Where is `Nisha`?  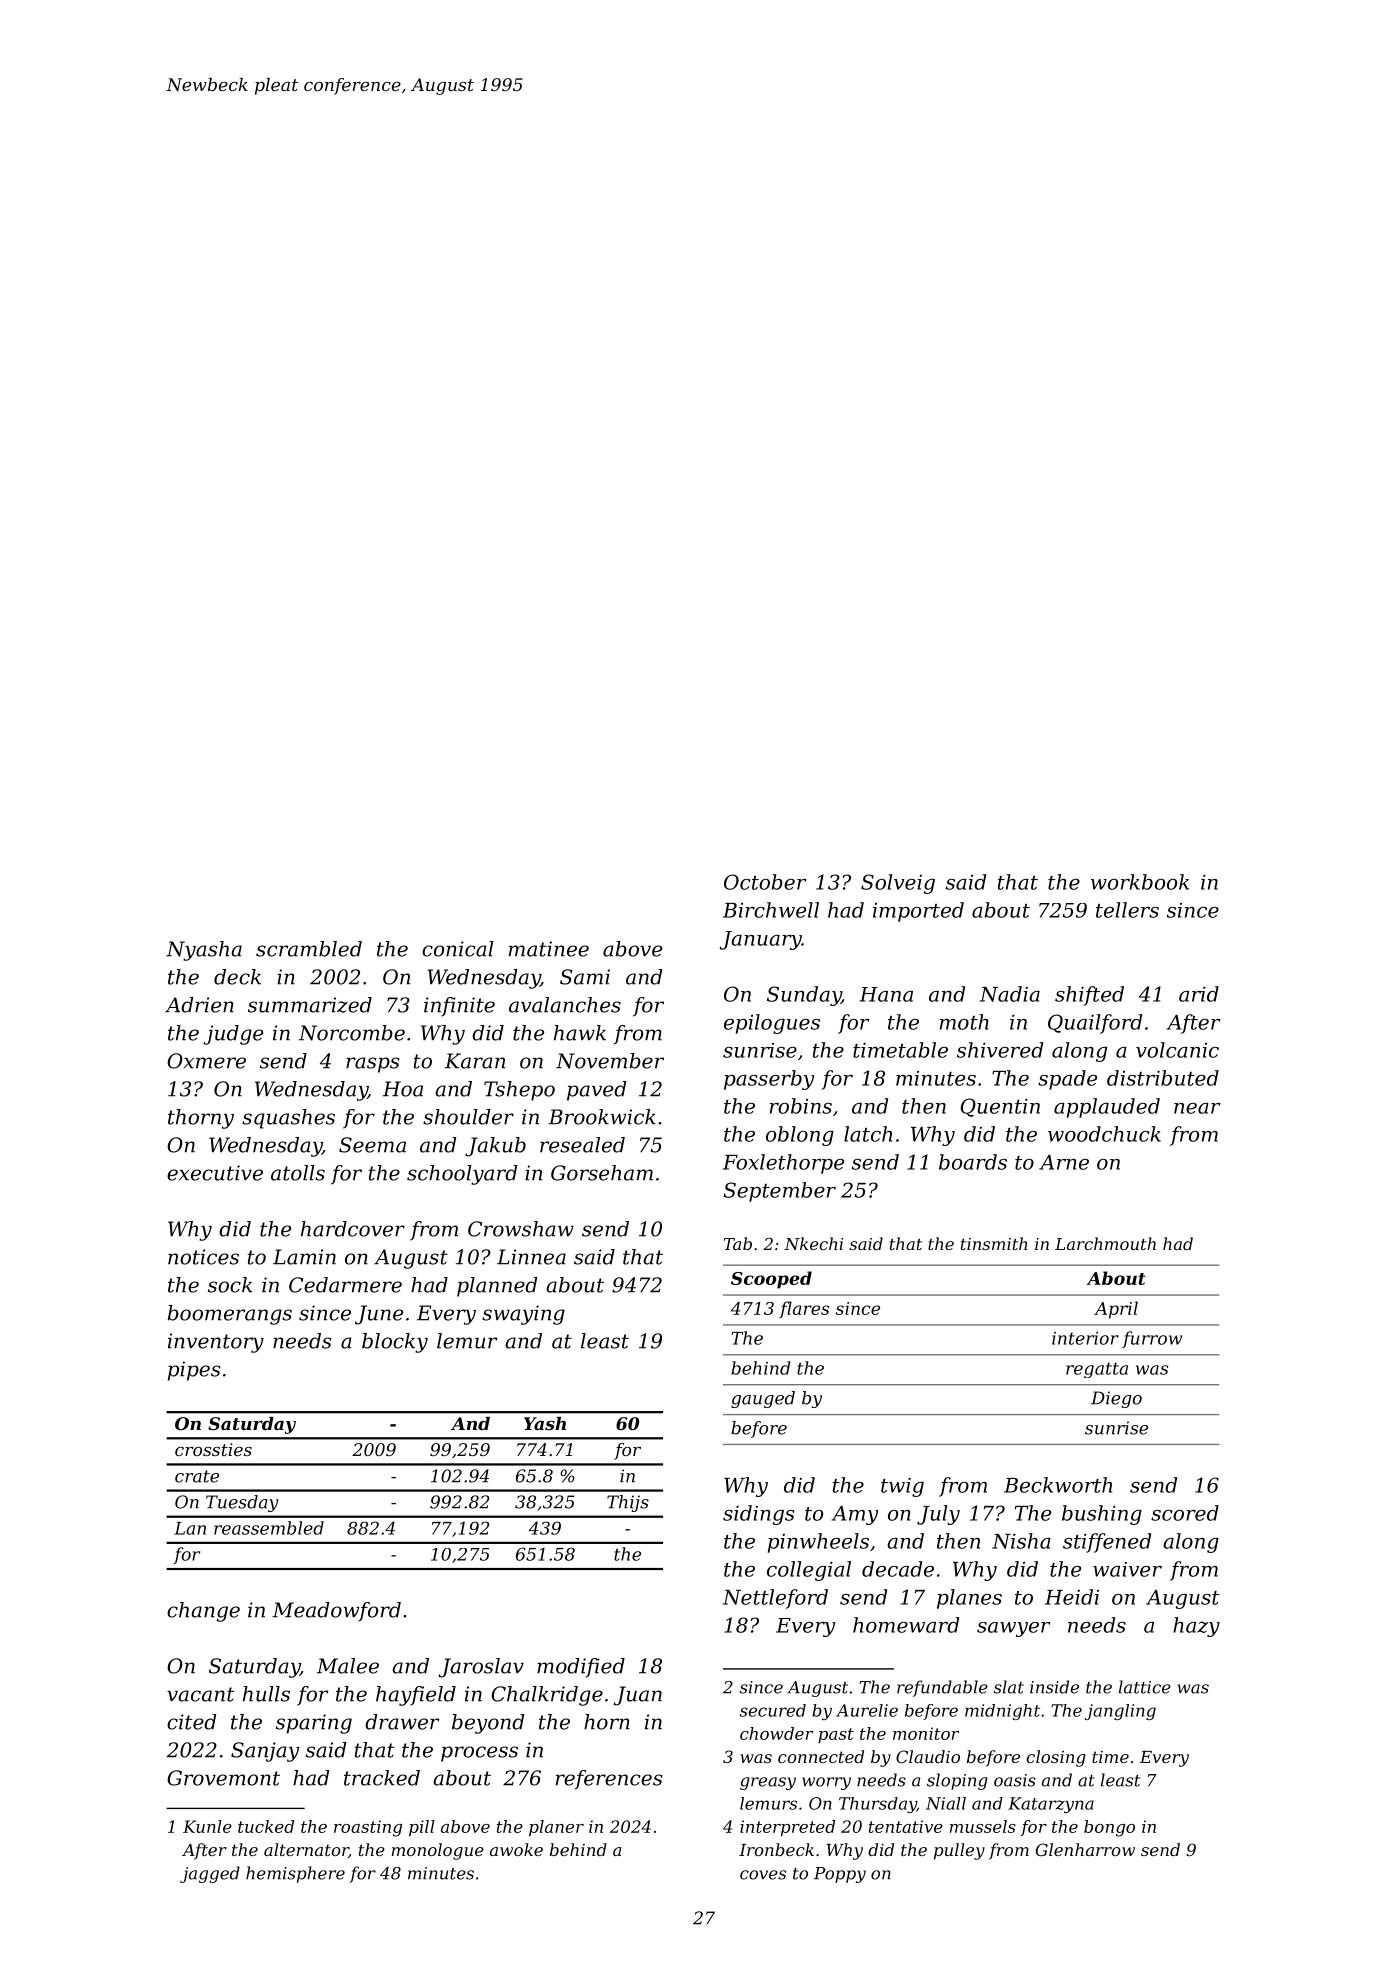
Nisha is located at coordinates (1021, 1541).
